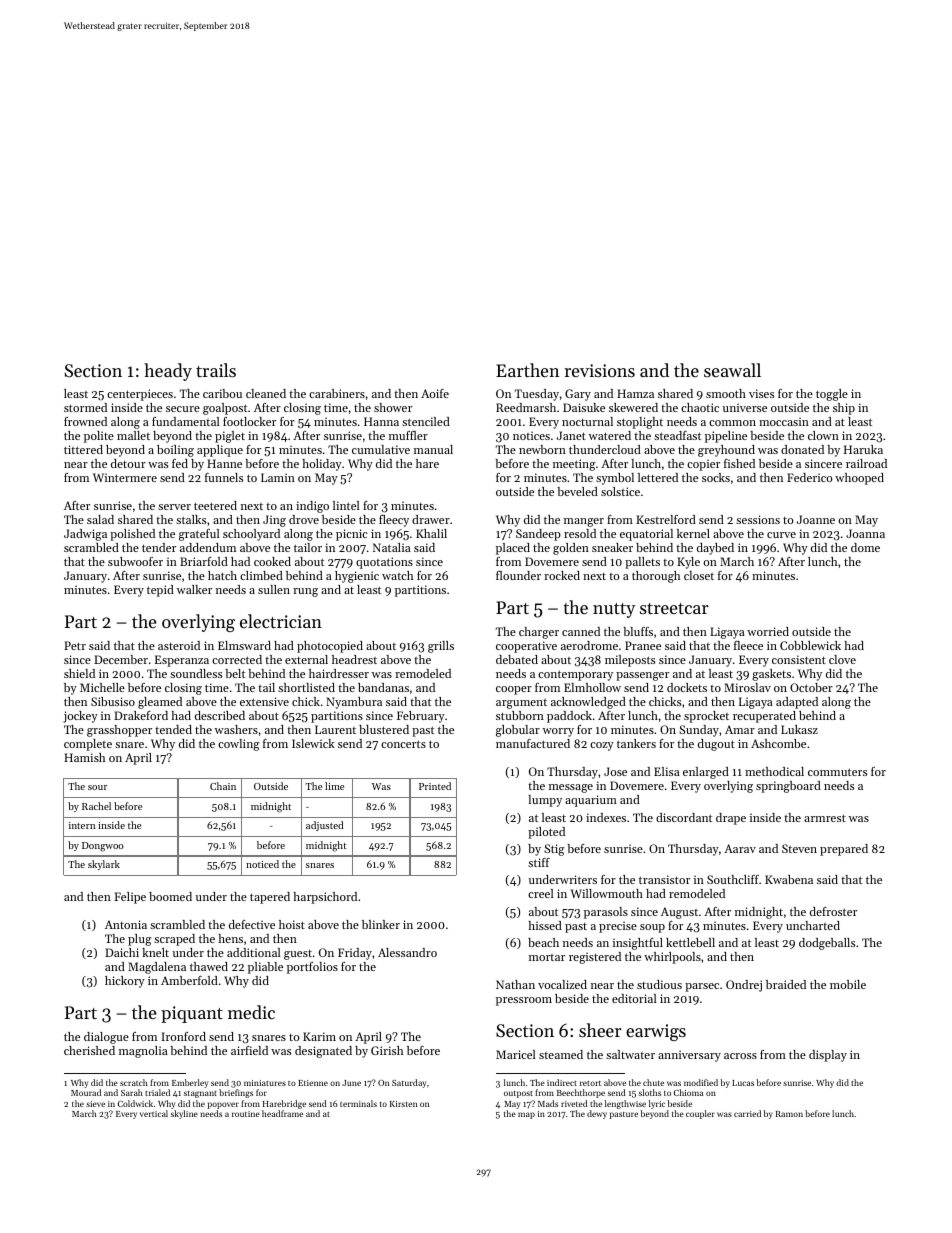 The width and height of the page is (952, 1233). I want to click on washers, so click(236, 729).
